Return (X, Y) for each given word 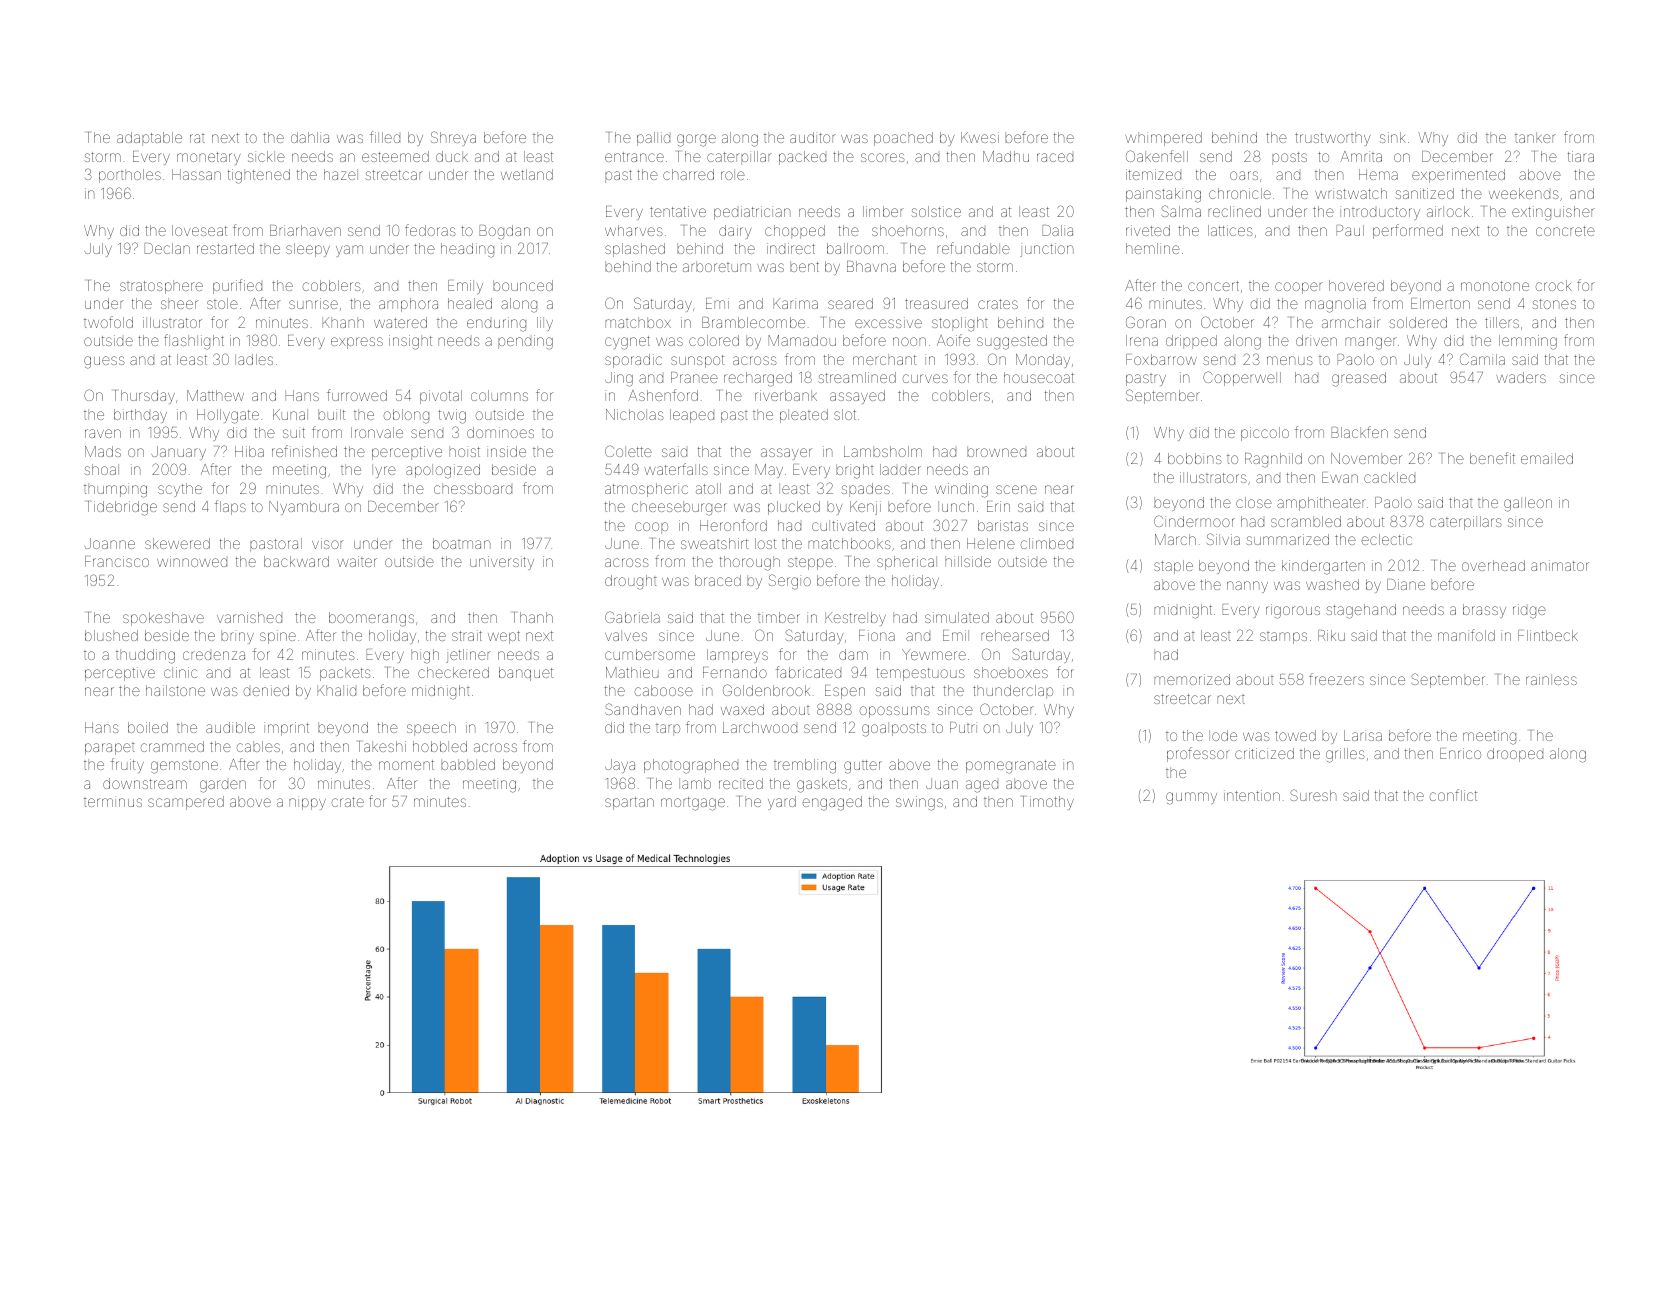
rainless (1551, 679)
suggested (1012, 342)
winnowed (192, 561)
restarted (225, 248)
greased (1359, 379)
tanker (1535, 137)
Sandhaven (643, 709)
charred (688, 174)
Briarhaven (305, 230)
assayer (786, 454)
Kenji (865, 508)
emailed (1547, 458)
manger (1371, 343)
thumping (115, 490)
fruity (127, 765)
